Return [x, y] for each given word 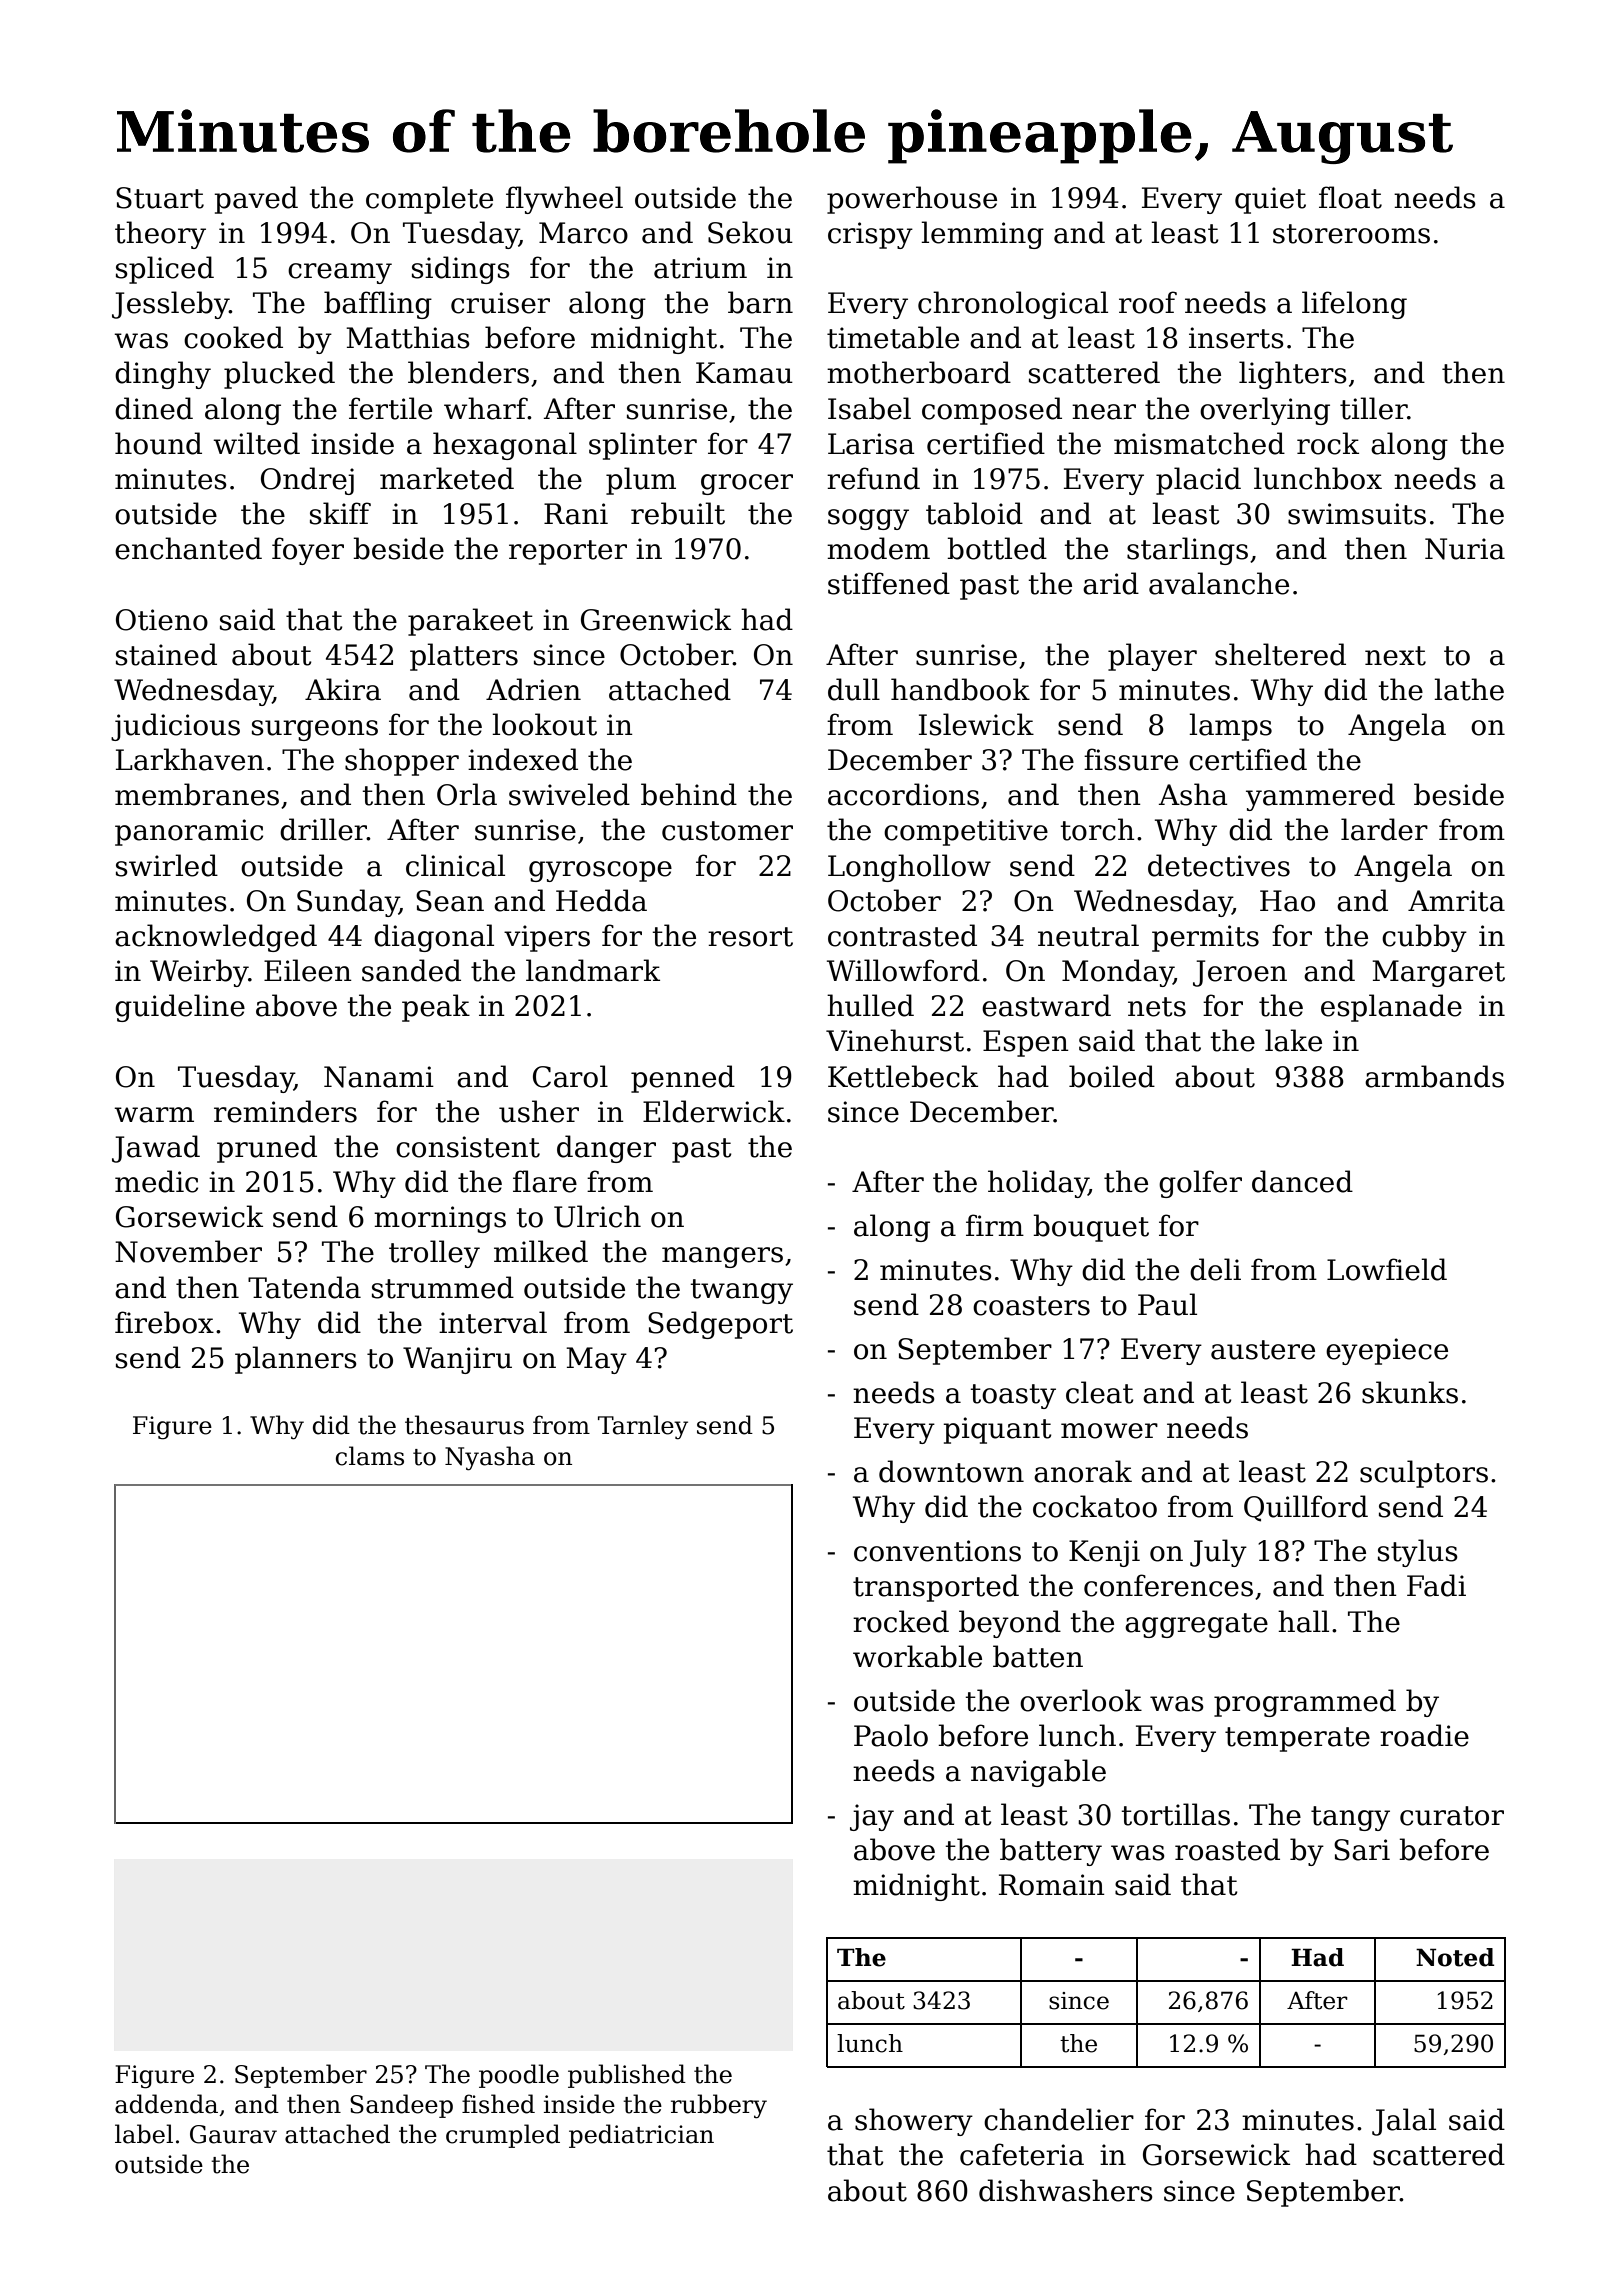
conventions [937, 1551]
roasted [1227, 1849]
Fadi [1436, 1585]
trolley [434, 1254]
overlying [1265, 411]
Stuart [160, 198]
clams [370, 1456]
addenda [166, 2104]
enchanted [188, 548]
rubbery [719, 2106]
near [1104, 412]
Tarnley [643, 1427]
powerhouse [912, 200]
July [1218, 1553]
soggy [868, 519]
